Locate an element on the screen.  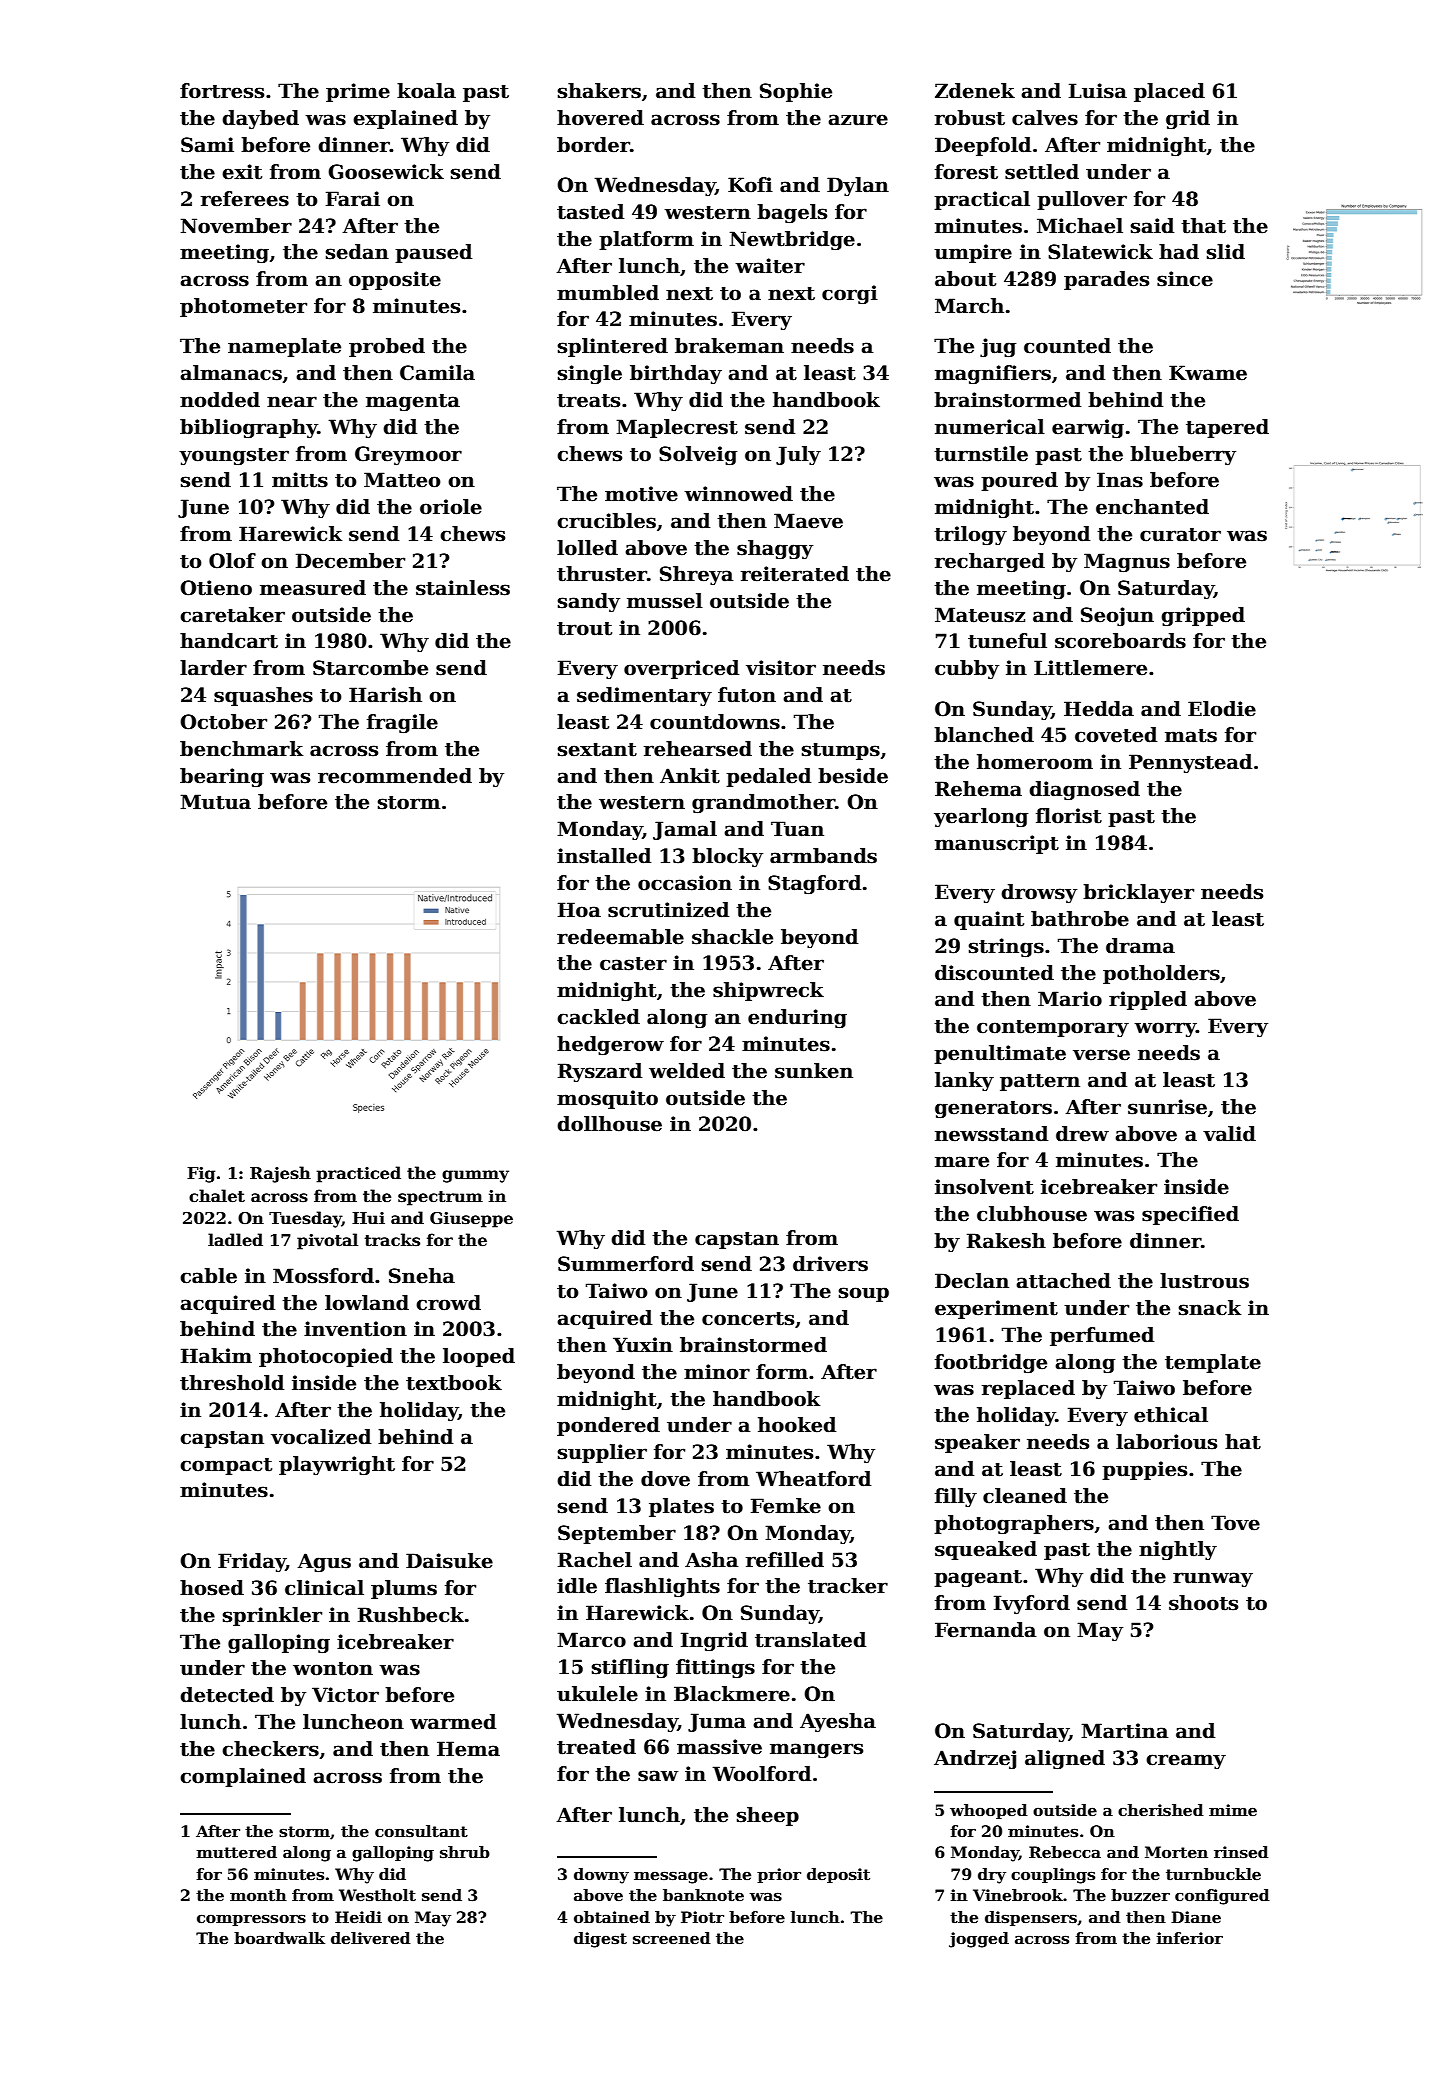
Mossford is located at coordinates (323, 1276).
